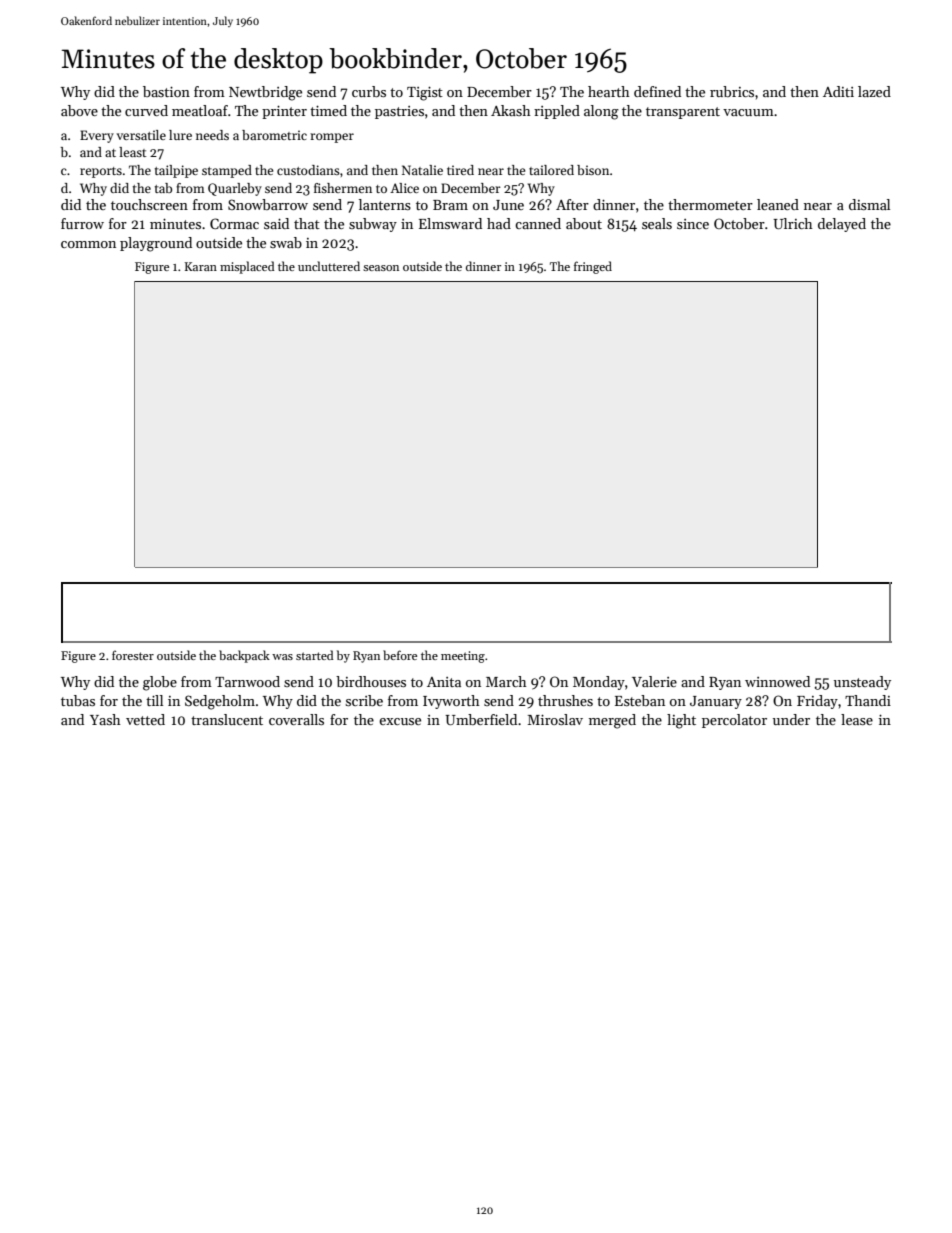 This screenshot has width=952, height=1233. Describe the element at coordinates (308, 170) in the screenshot. I see `custodians` at that location.
